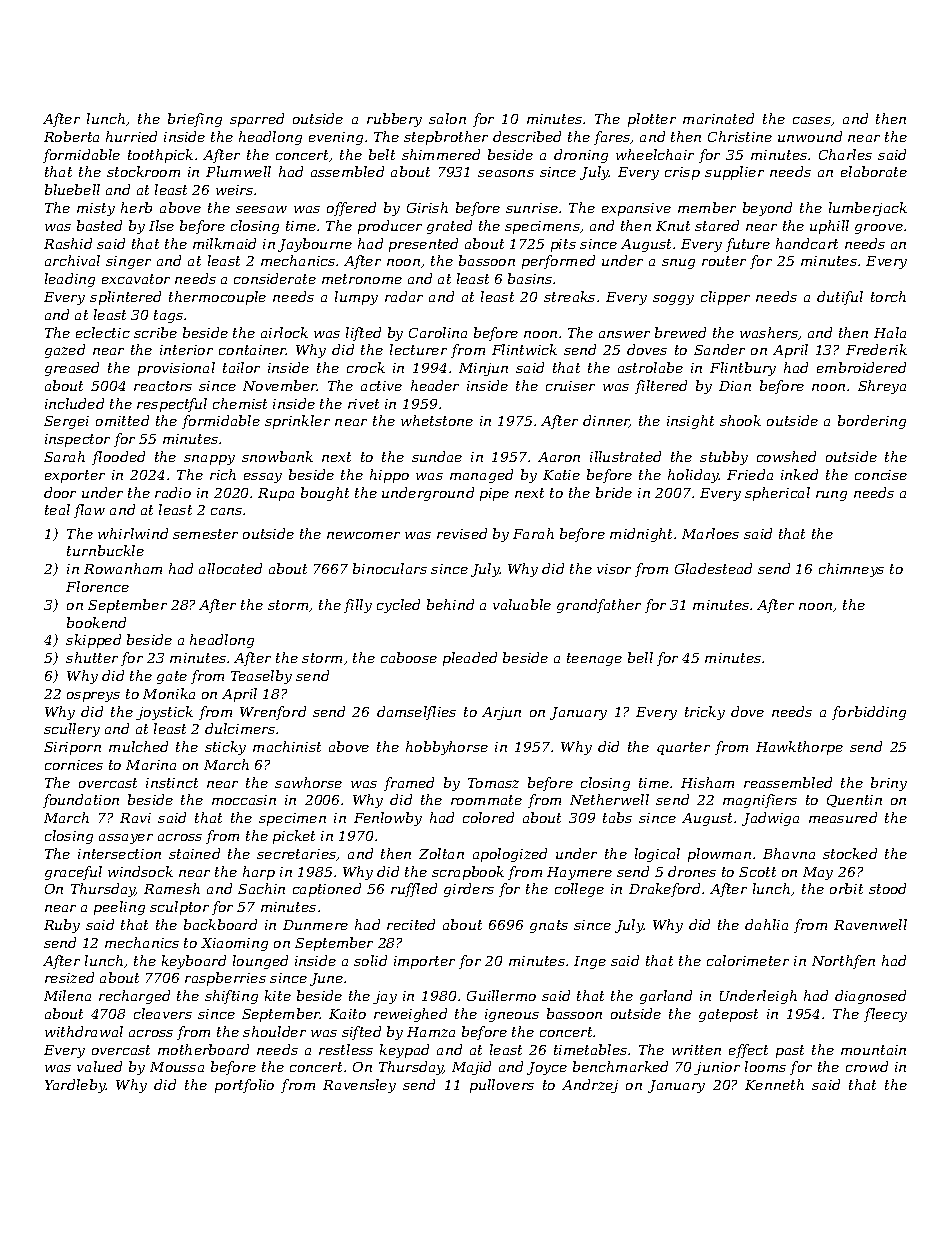 This screenshot has width=952, height=1233. Describe the element at coordinates (869, 713) in the screenshot. I see `forbidding` at that location.
